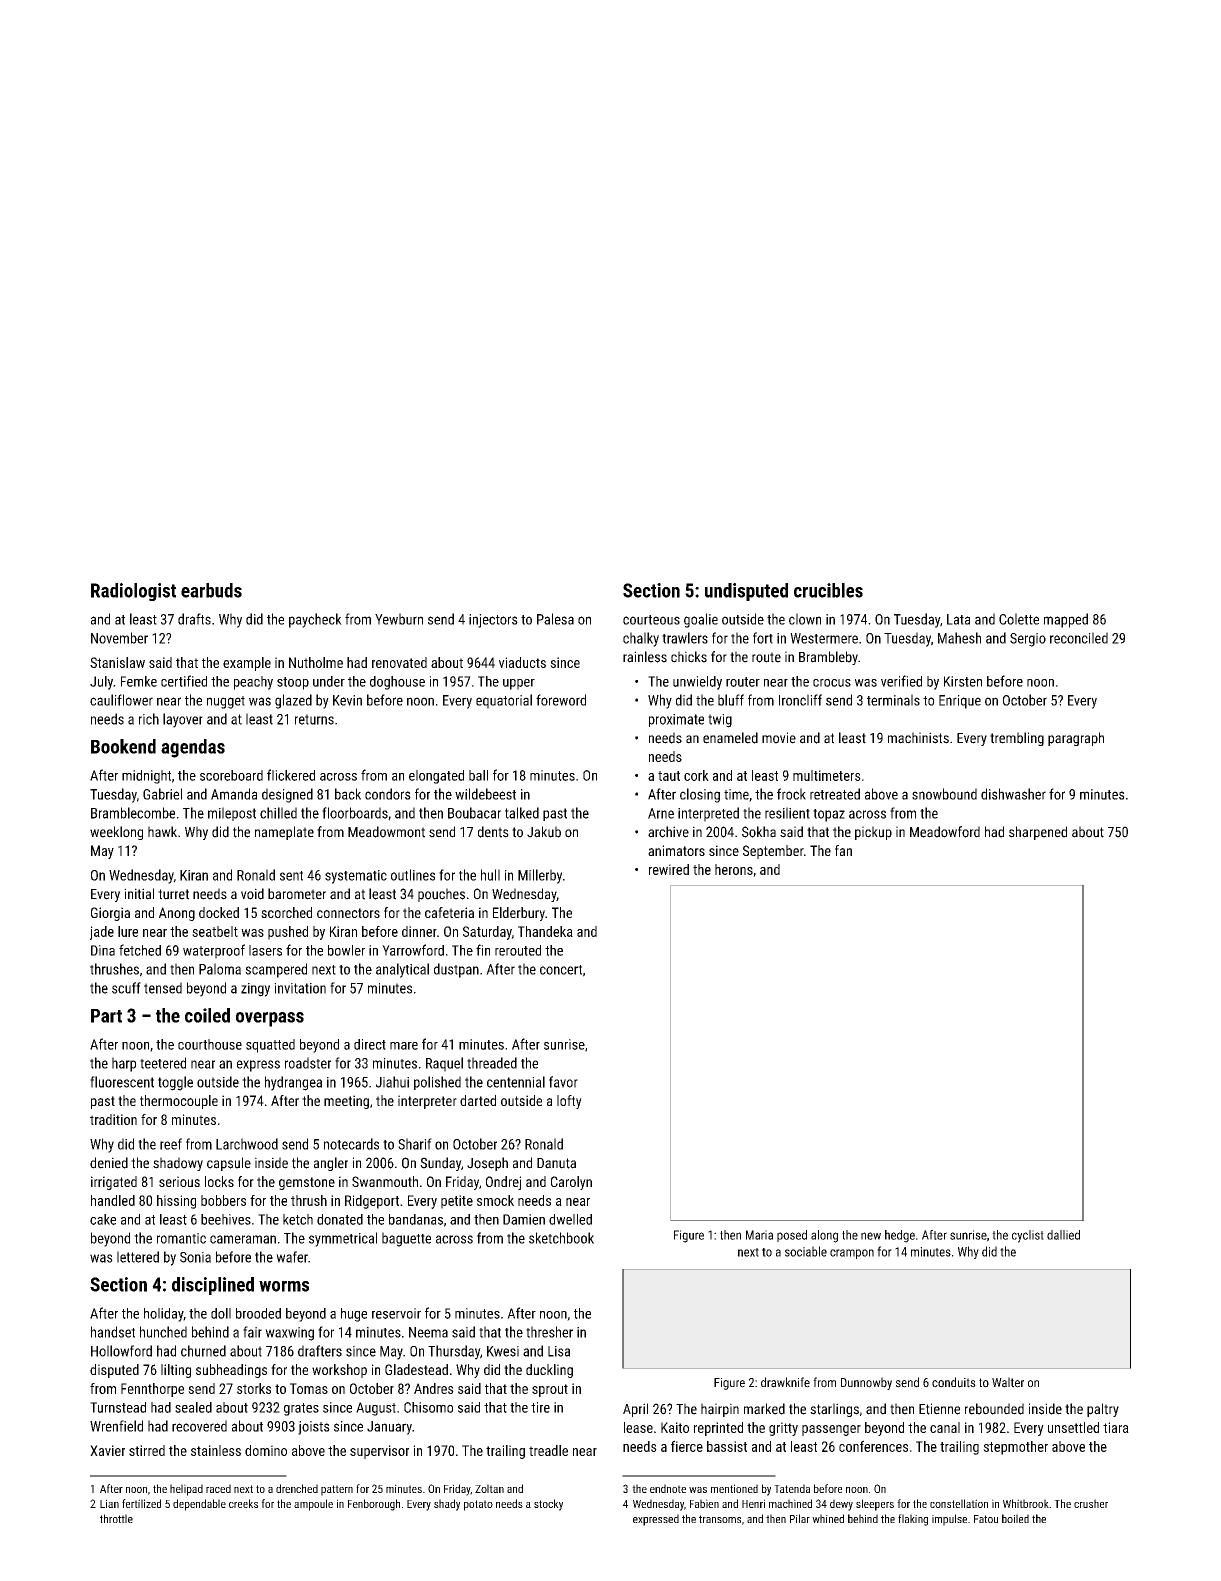 The height and width of the document is (1581, 1221). I want to click on Colette, so click(1019, 619).
